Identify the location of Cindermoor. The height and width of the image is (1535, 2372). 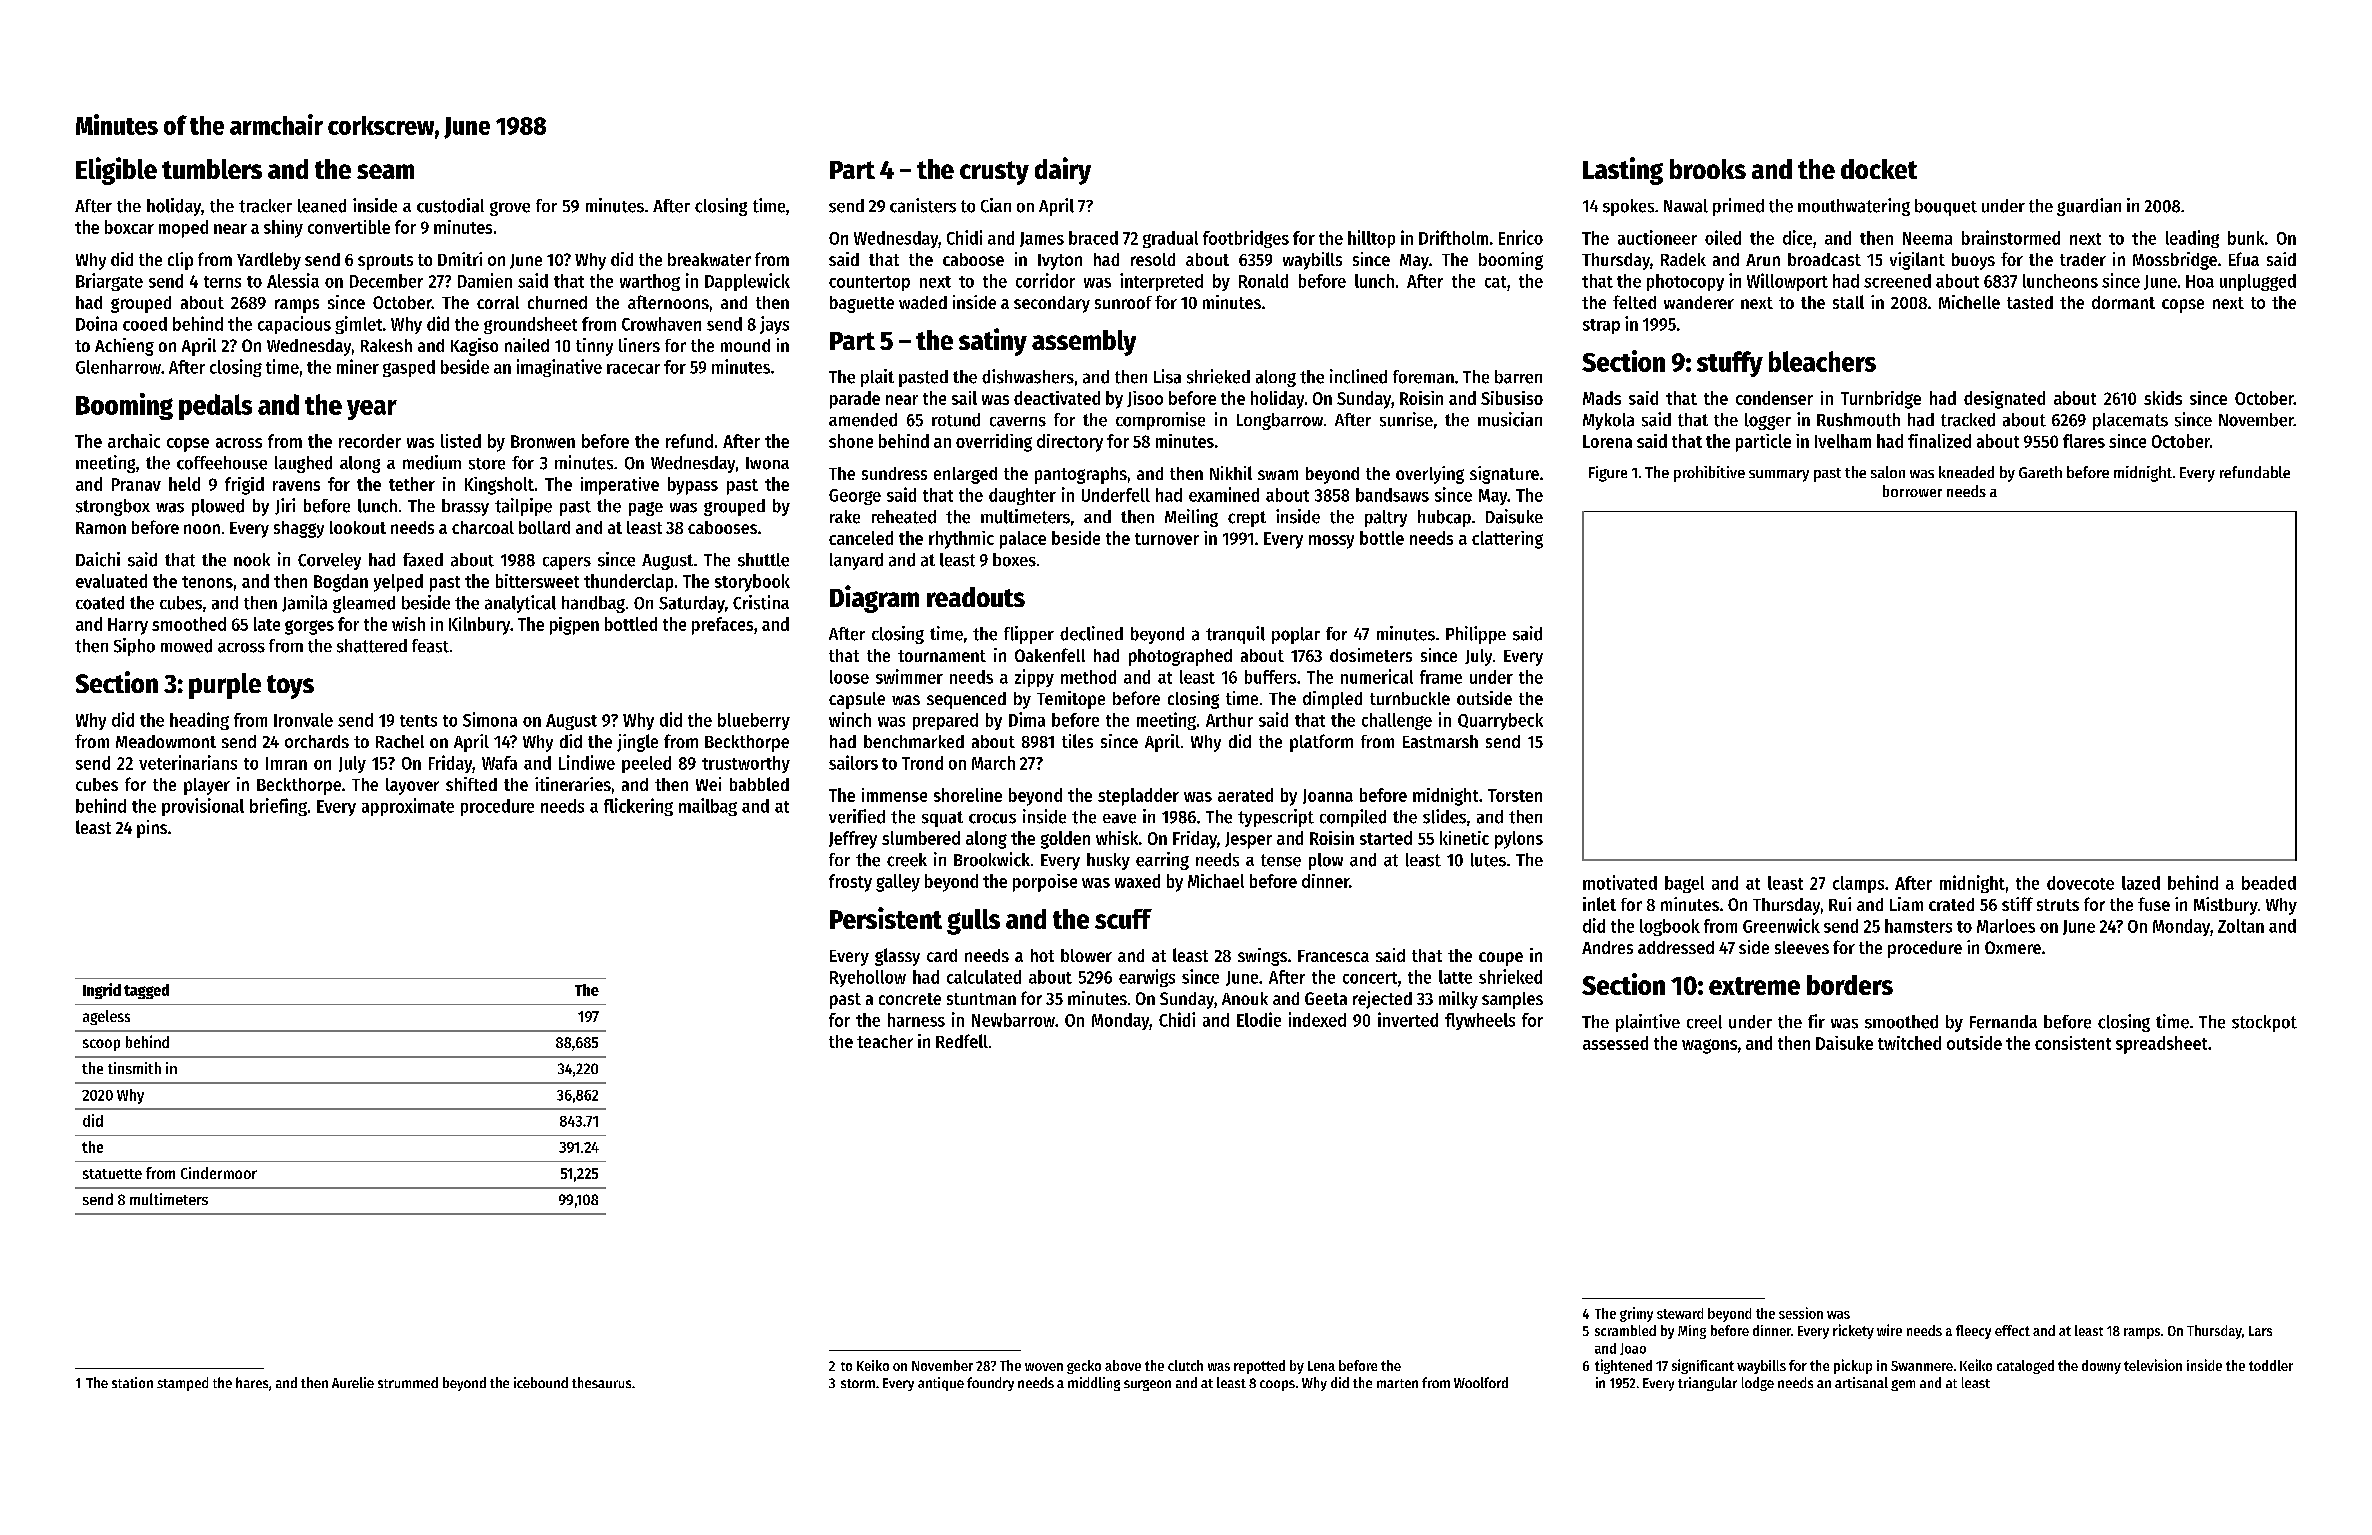
(219, 1173).
